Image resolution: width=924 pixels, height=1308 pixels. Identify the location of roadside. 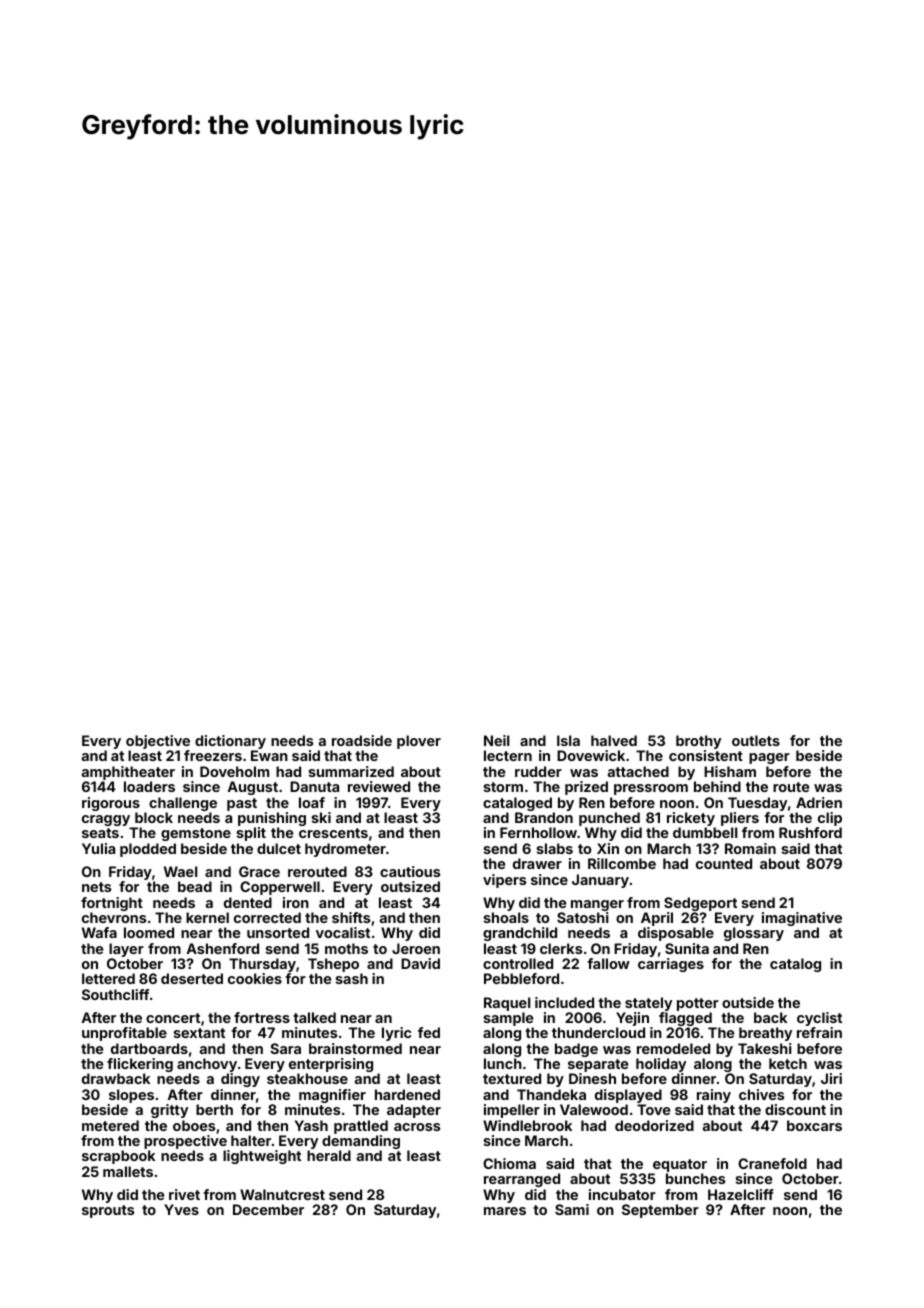
(362, 740).
